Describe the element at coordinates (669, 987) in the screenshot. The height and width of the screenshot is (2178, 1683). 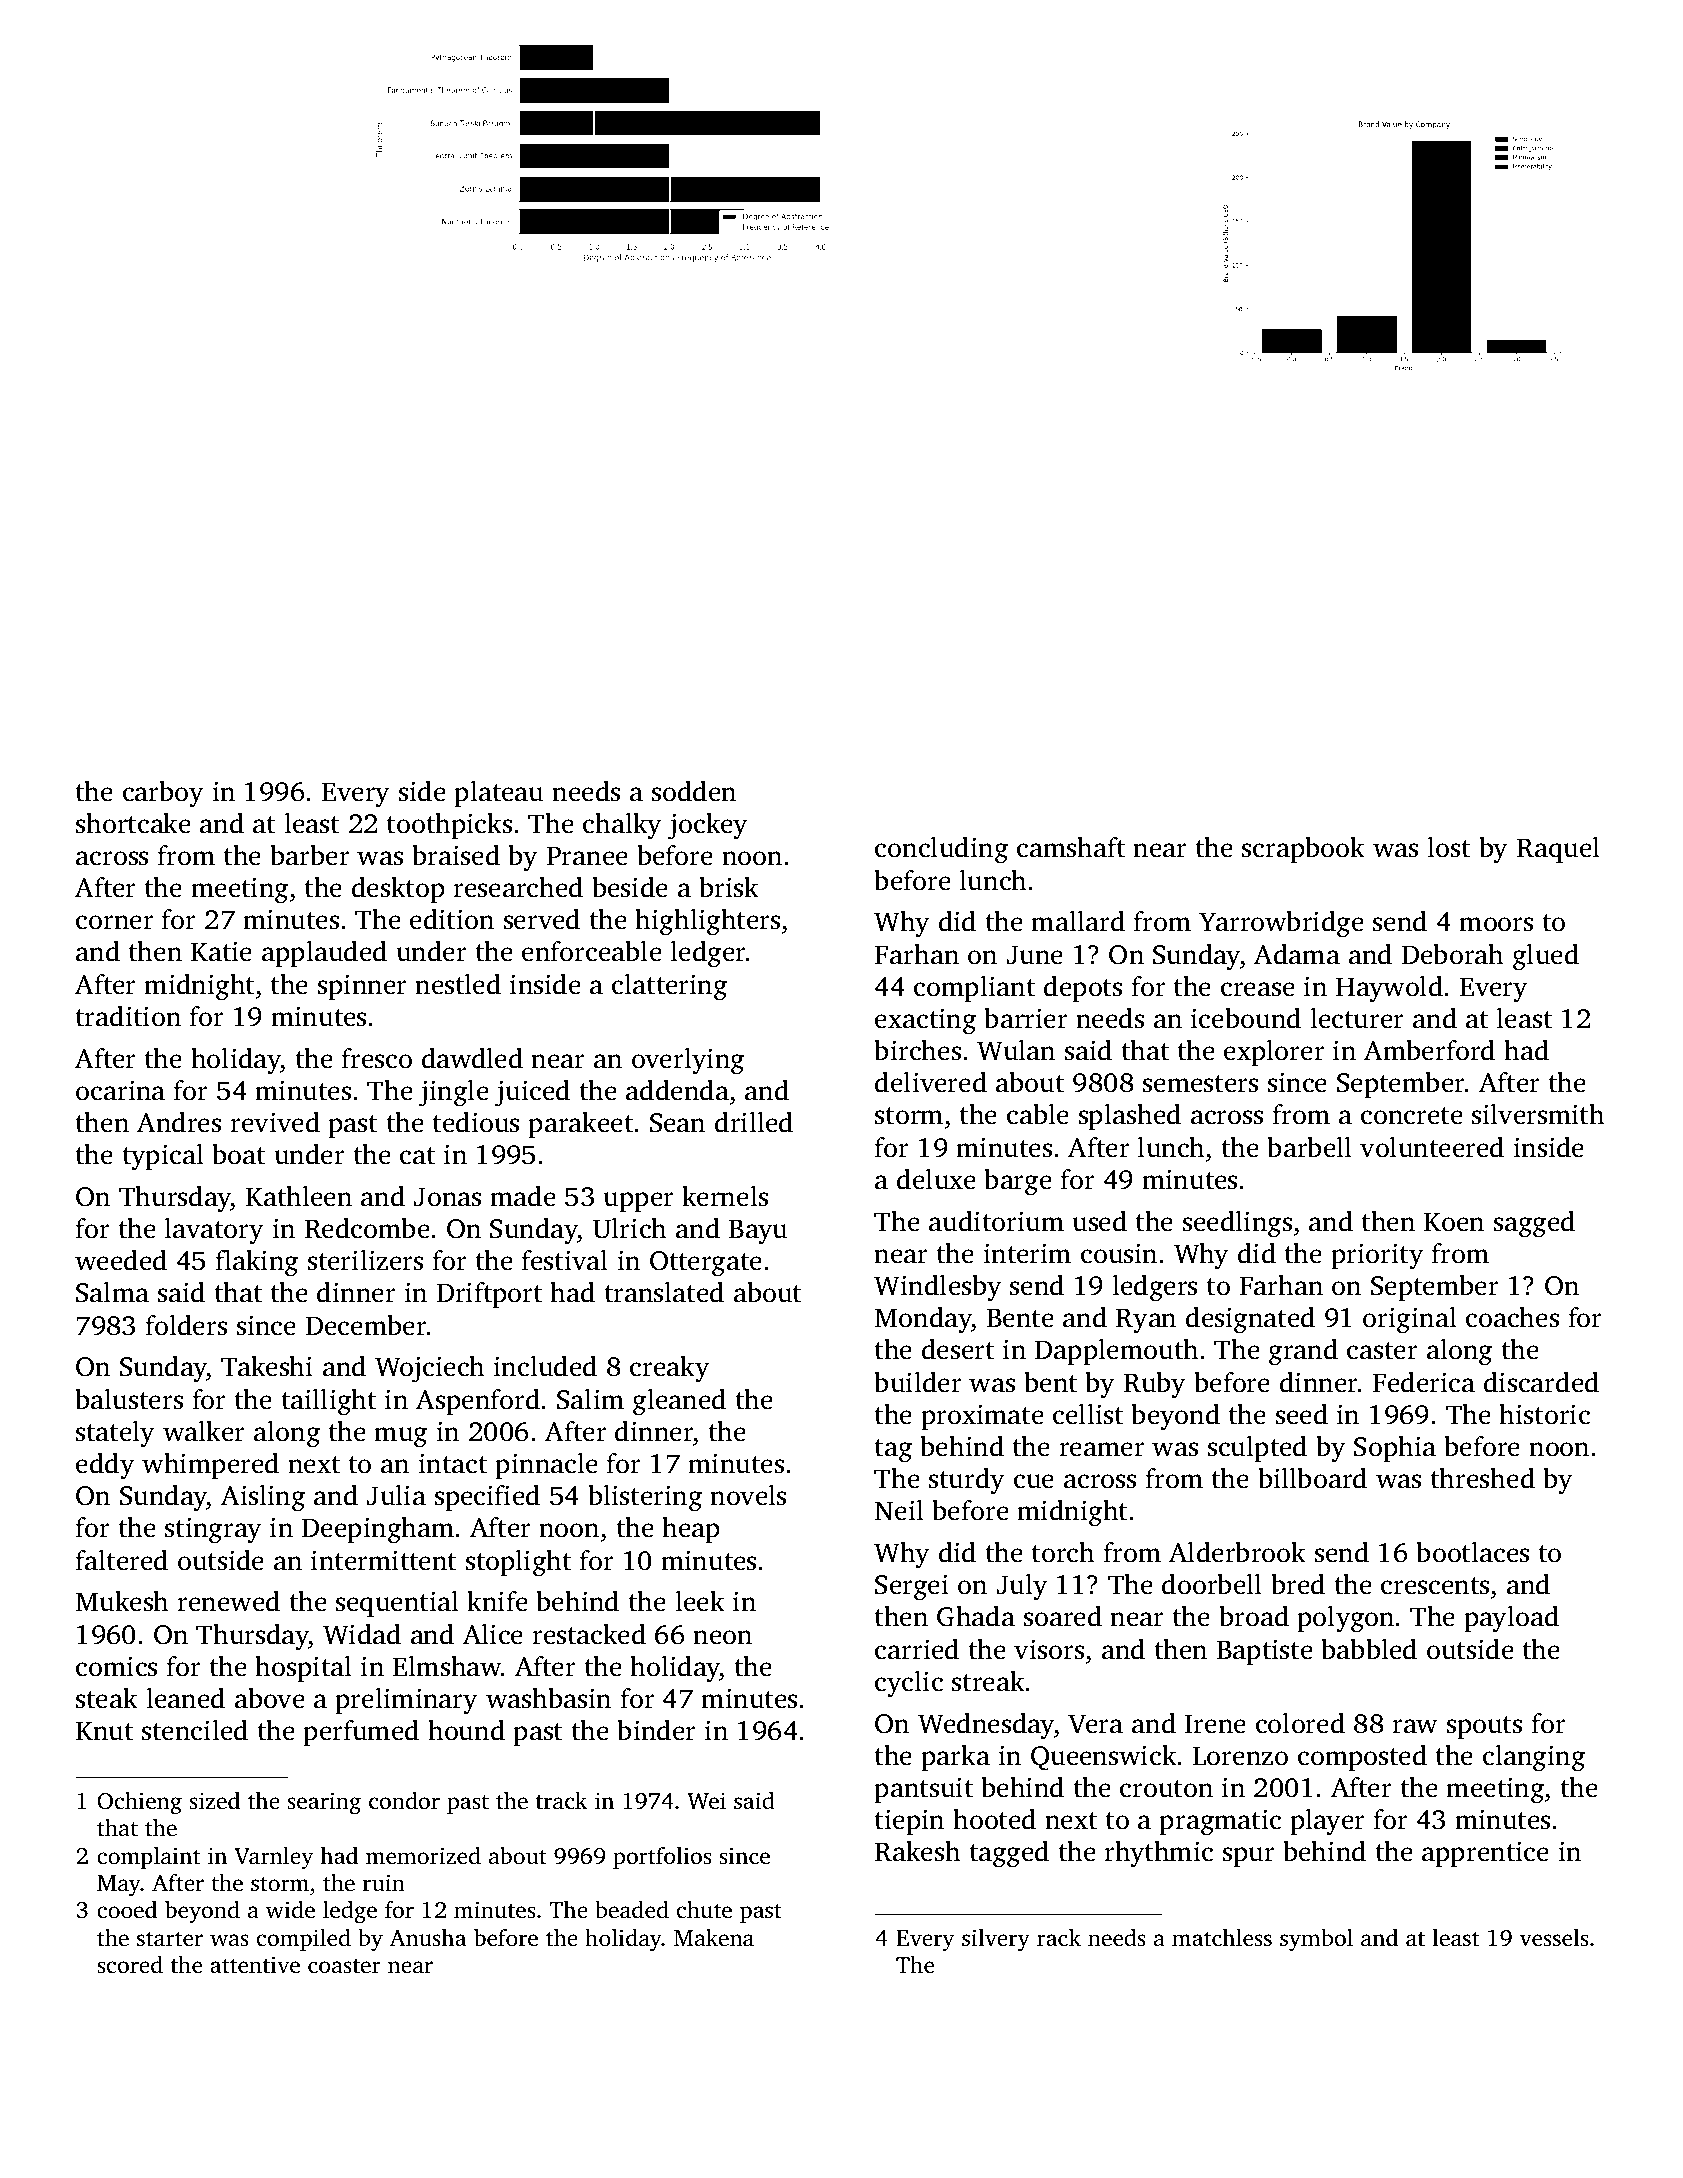
I see `clattering` at that location.
